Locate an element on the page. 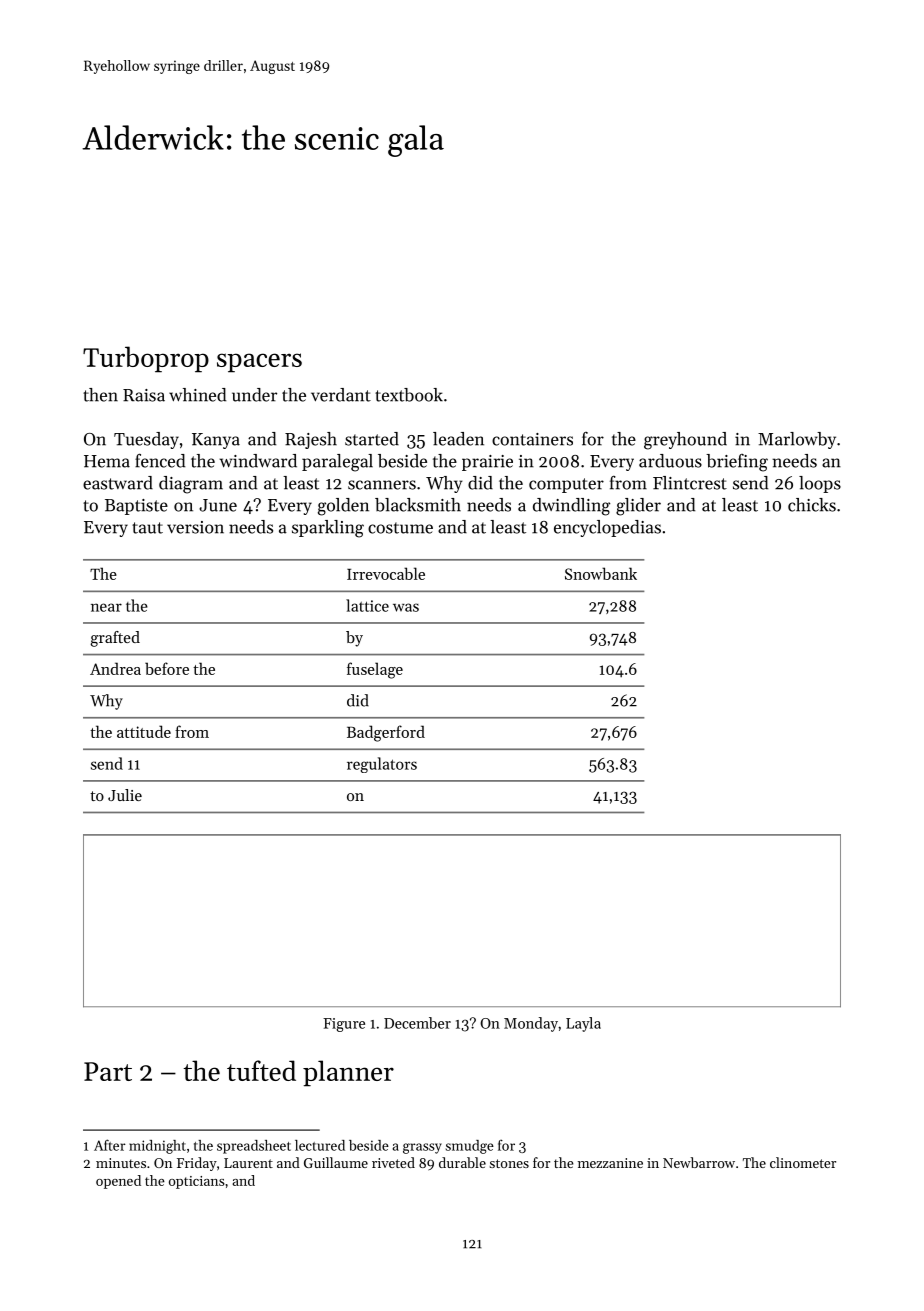 This image has height=1311, width=924. Turboprop is located at coordinates (146, 359).
